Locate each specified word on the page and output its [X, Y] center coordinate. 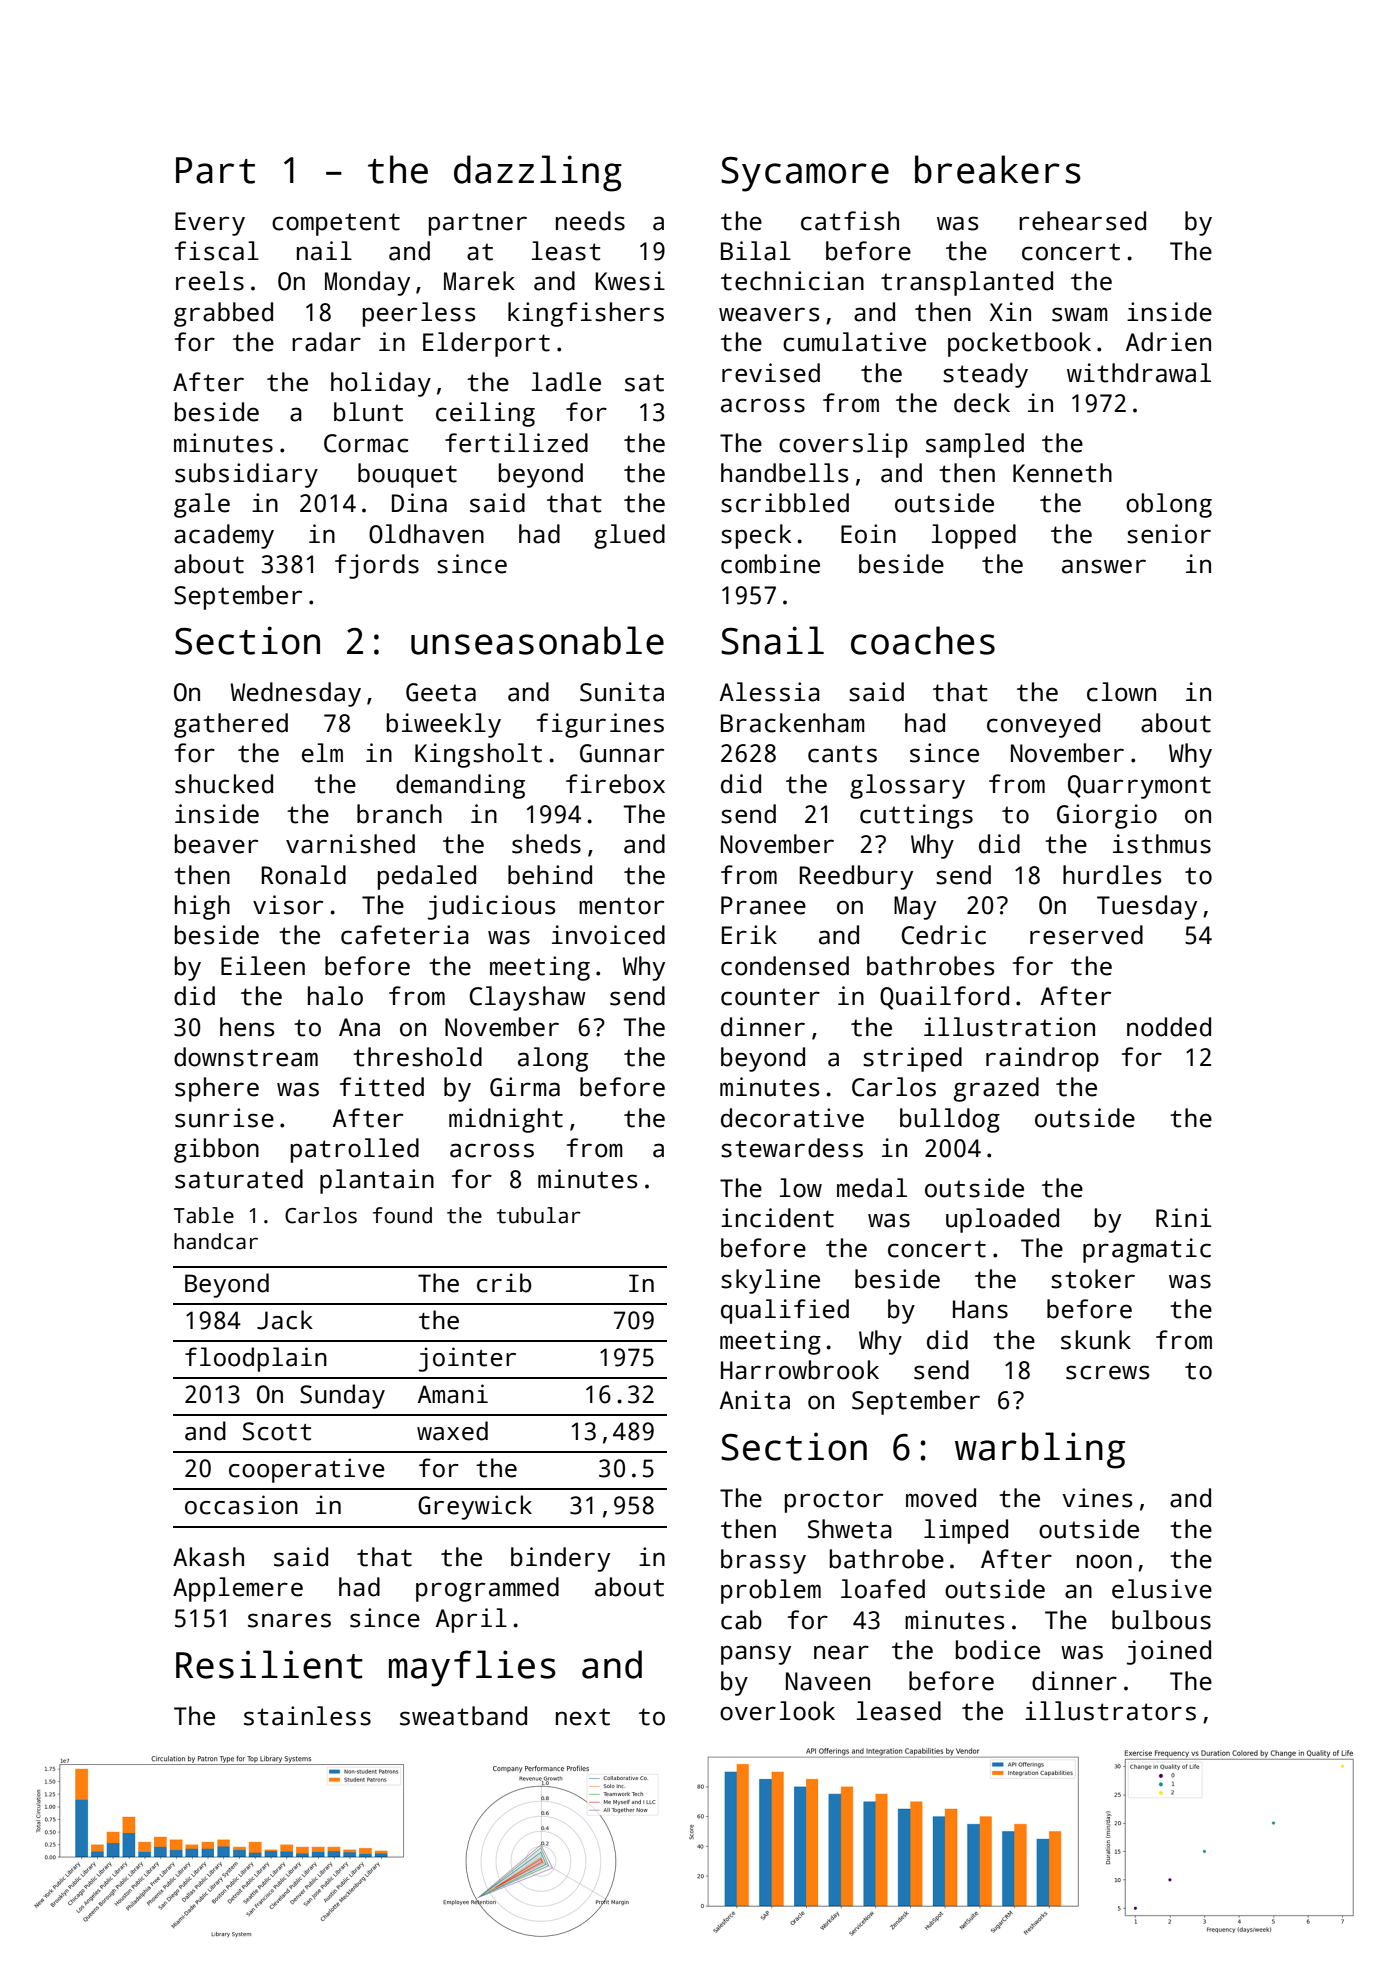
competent [336, 224]
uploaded [1002, 1220]
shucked [224, 784]
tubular [539, 1215]
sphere [217, 1089]
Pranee [763, 905]
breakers [998, 169]
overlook [777, 1711]
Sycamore [805, 174]
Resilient [269, 1664]
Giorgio [1107, 816]
